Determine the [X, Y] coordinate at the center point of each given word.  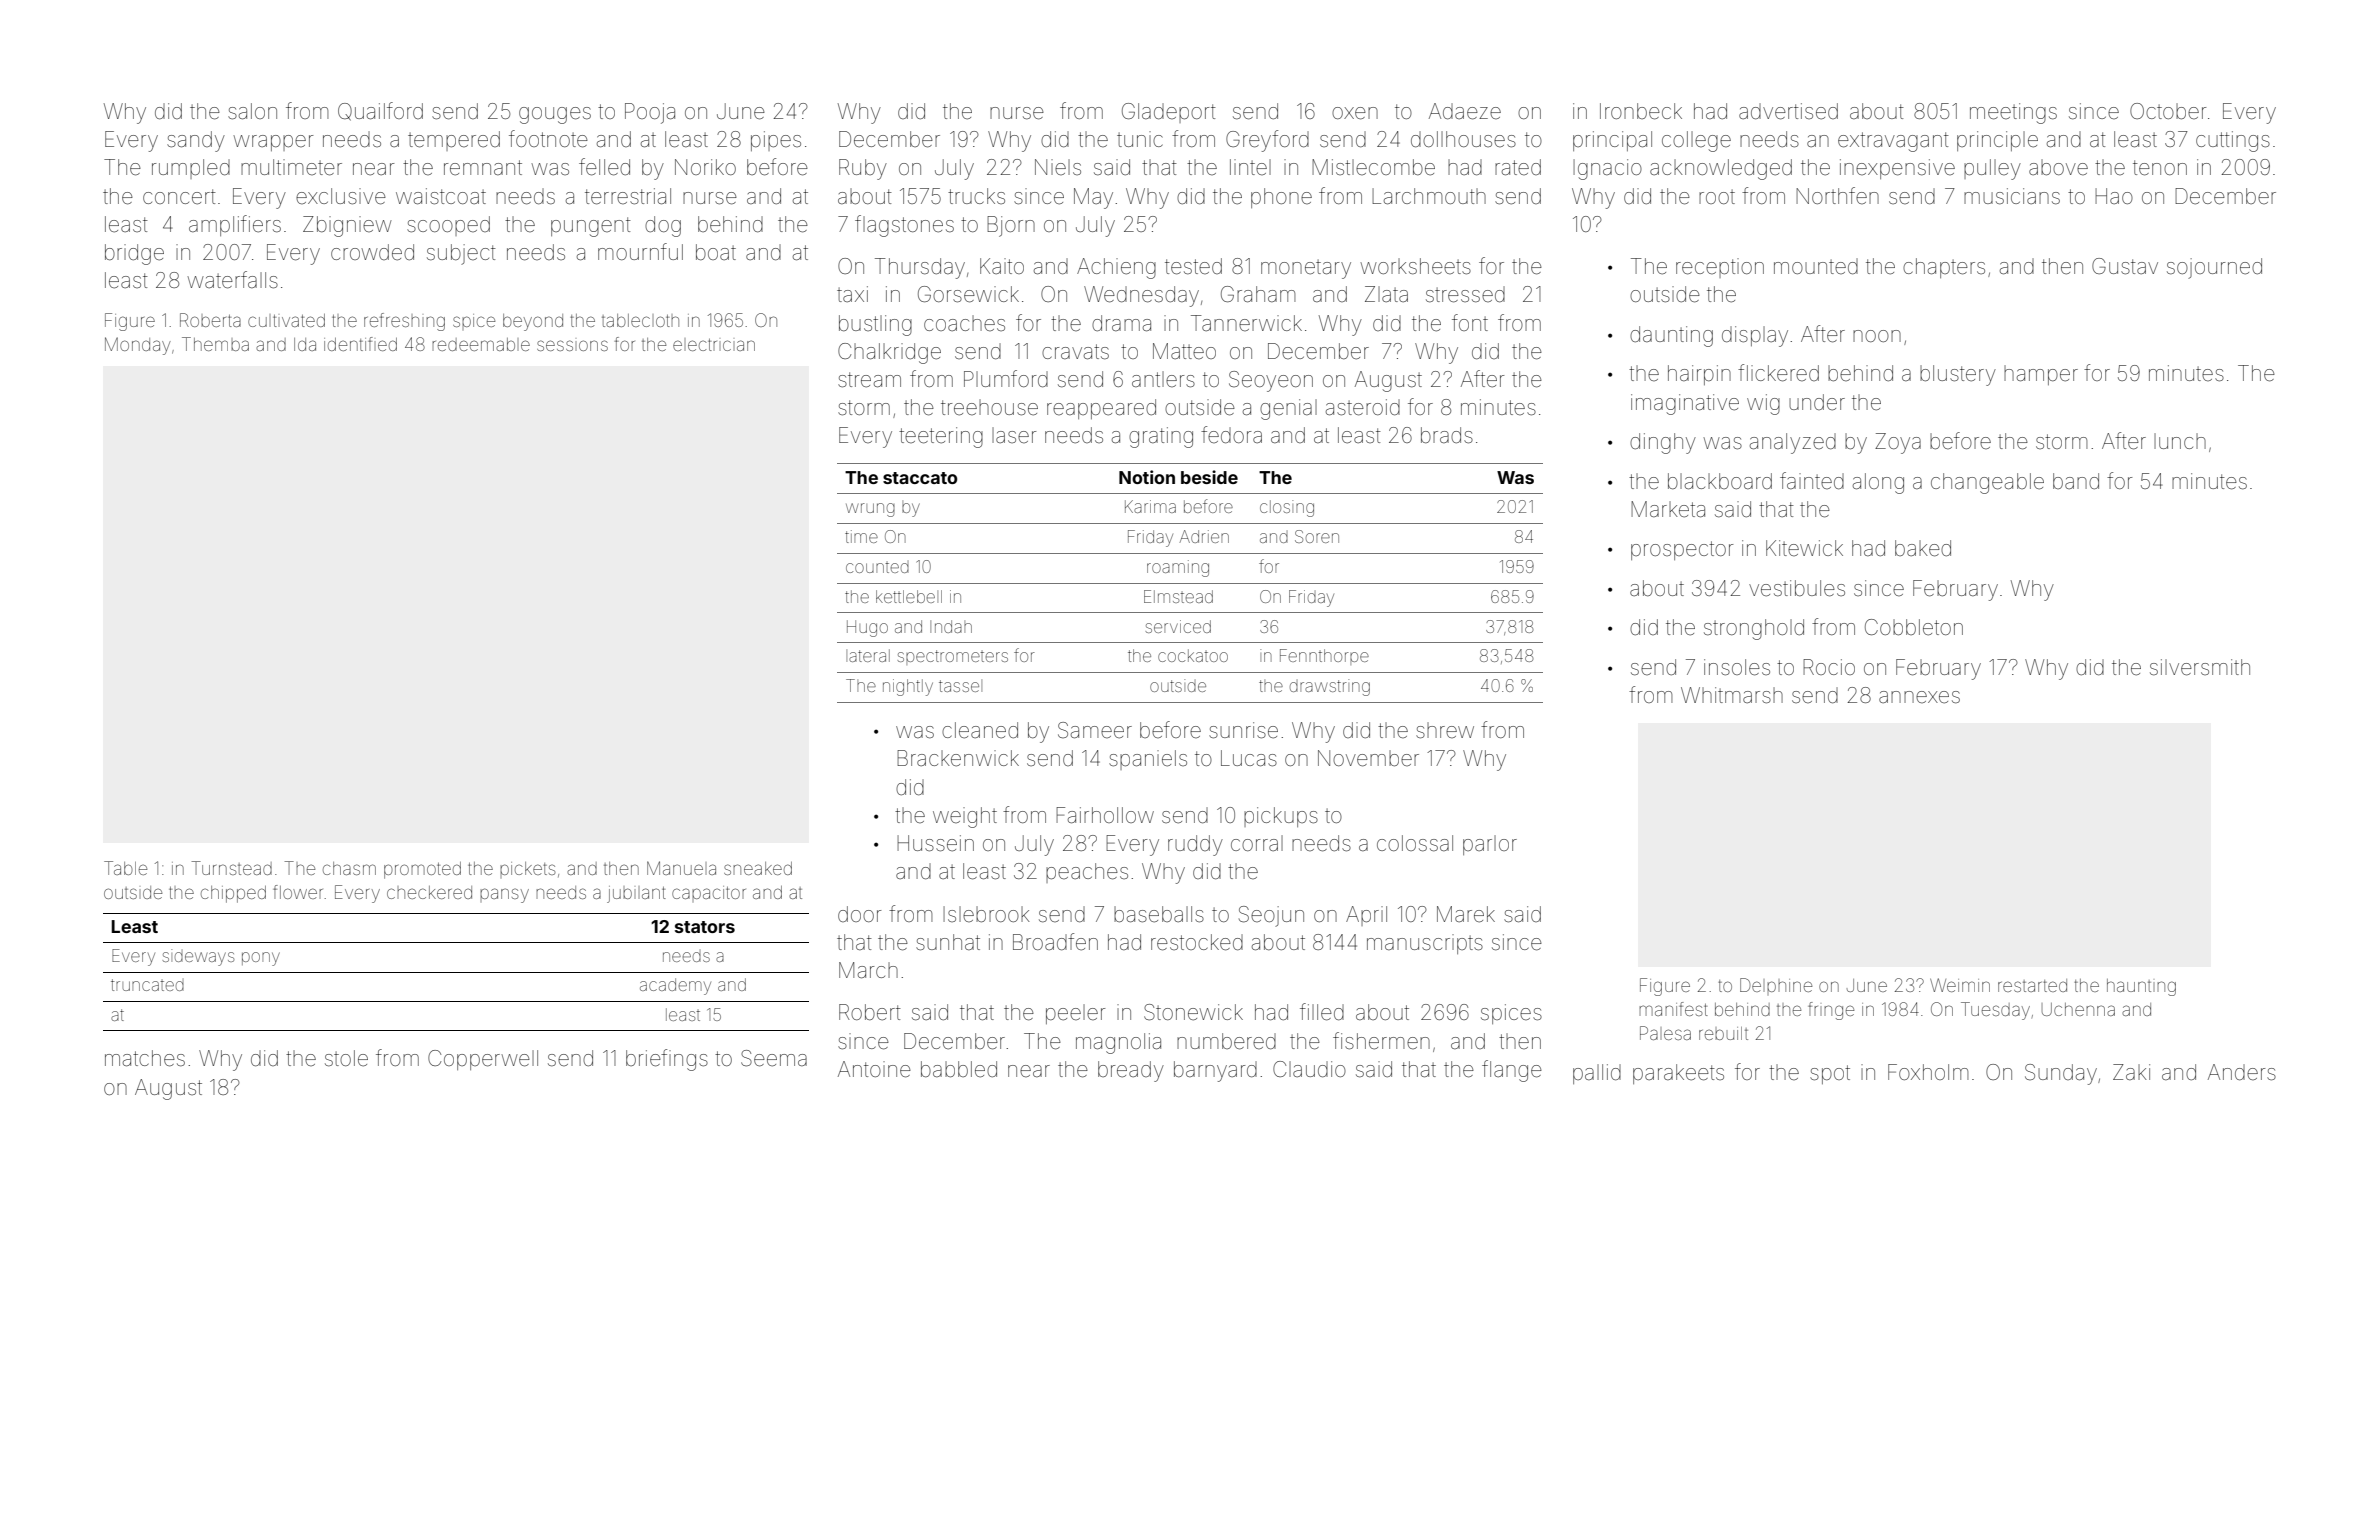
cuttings [2233, 141]
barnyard [1215, 1071]
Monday [138, 346]
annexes [1919, 697]
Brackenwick [958, 758]
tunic [1140, 139]
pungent [591, 227]
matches [145, 1058]
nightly [908, 687]
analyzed [1793, 443]
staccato [920, 478]
